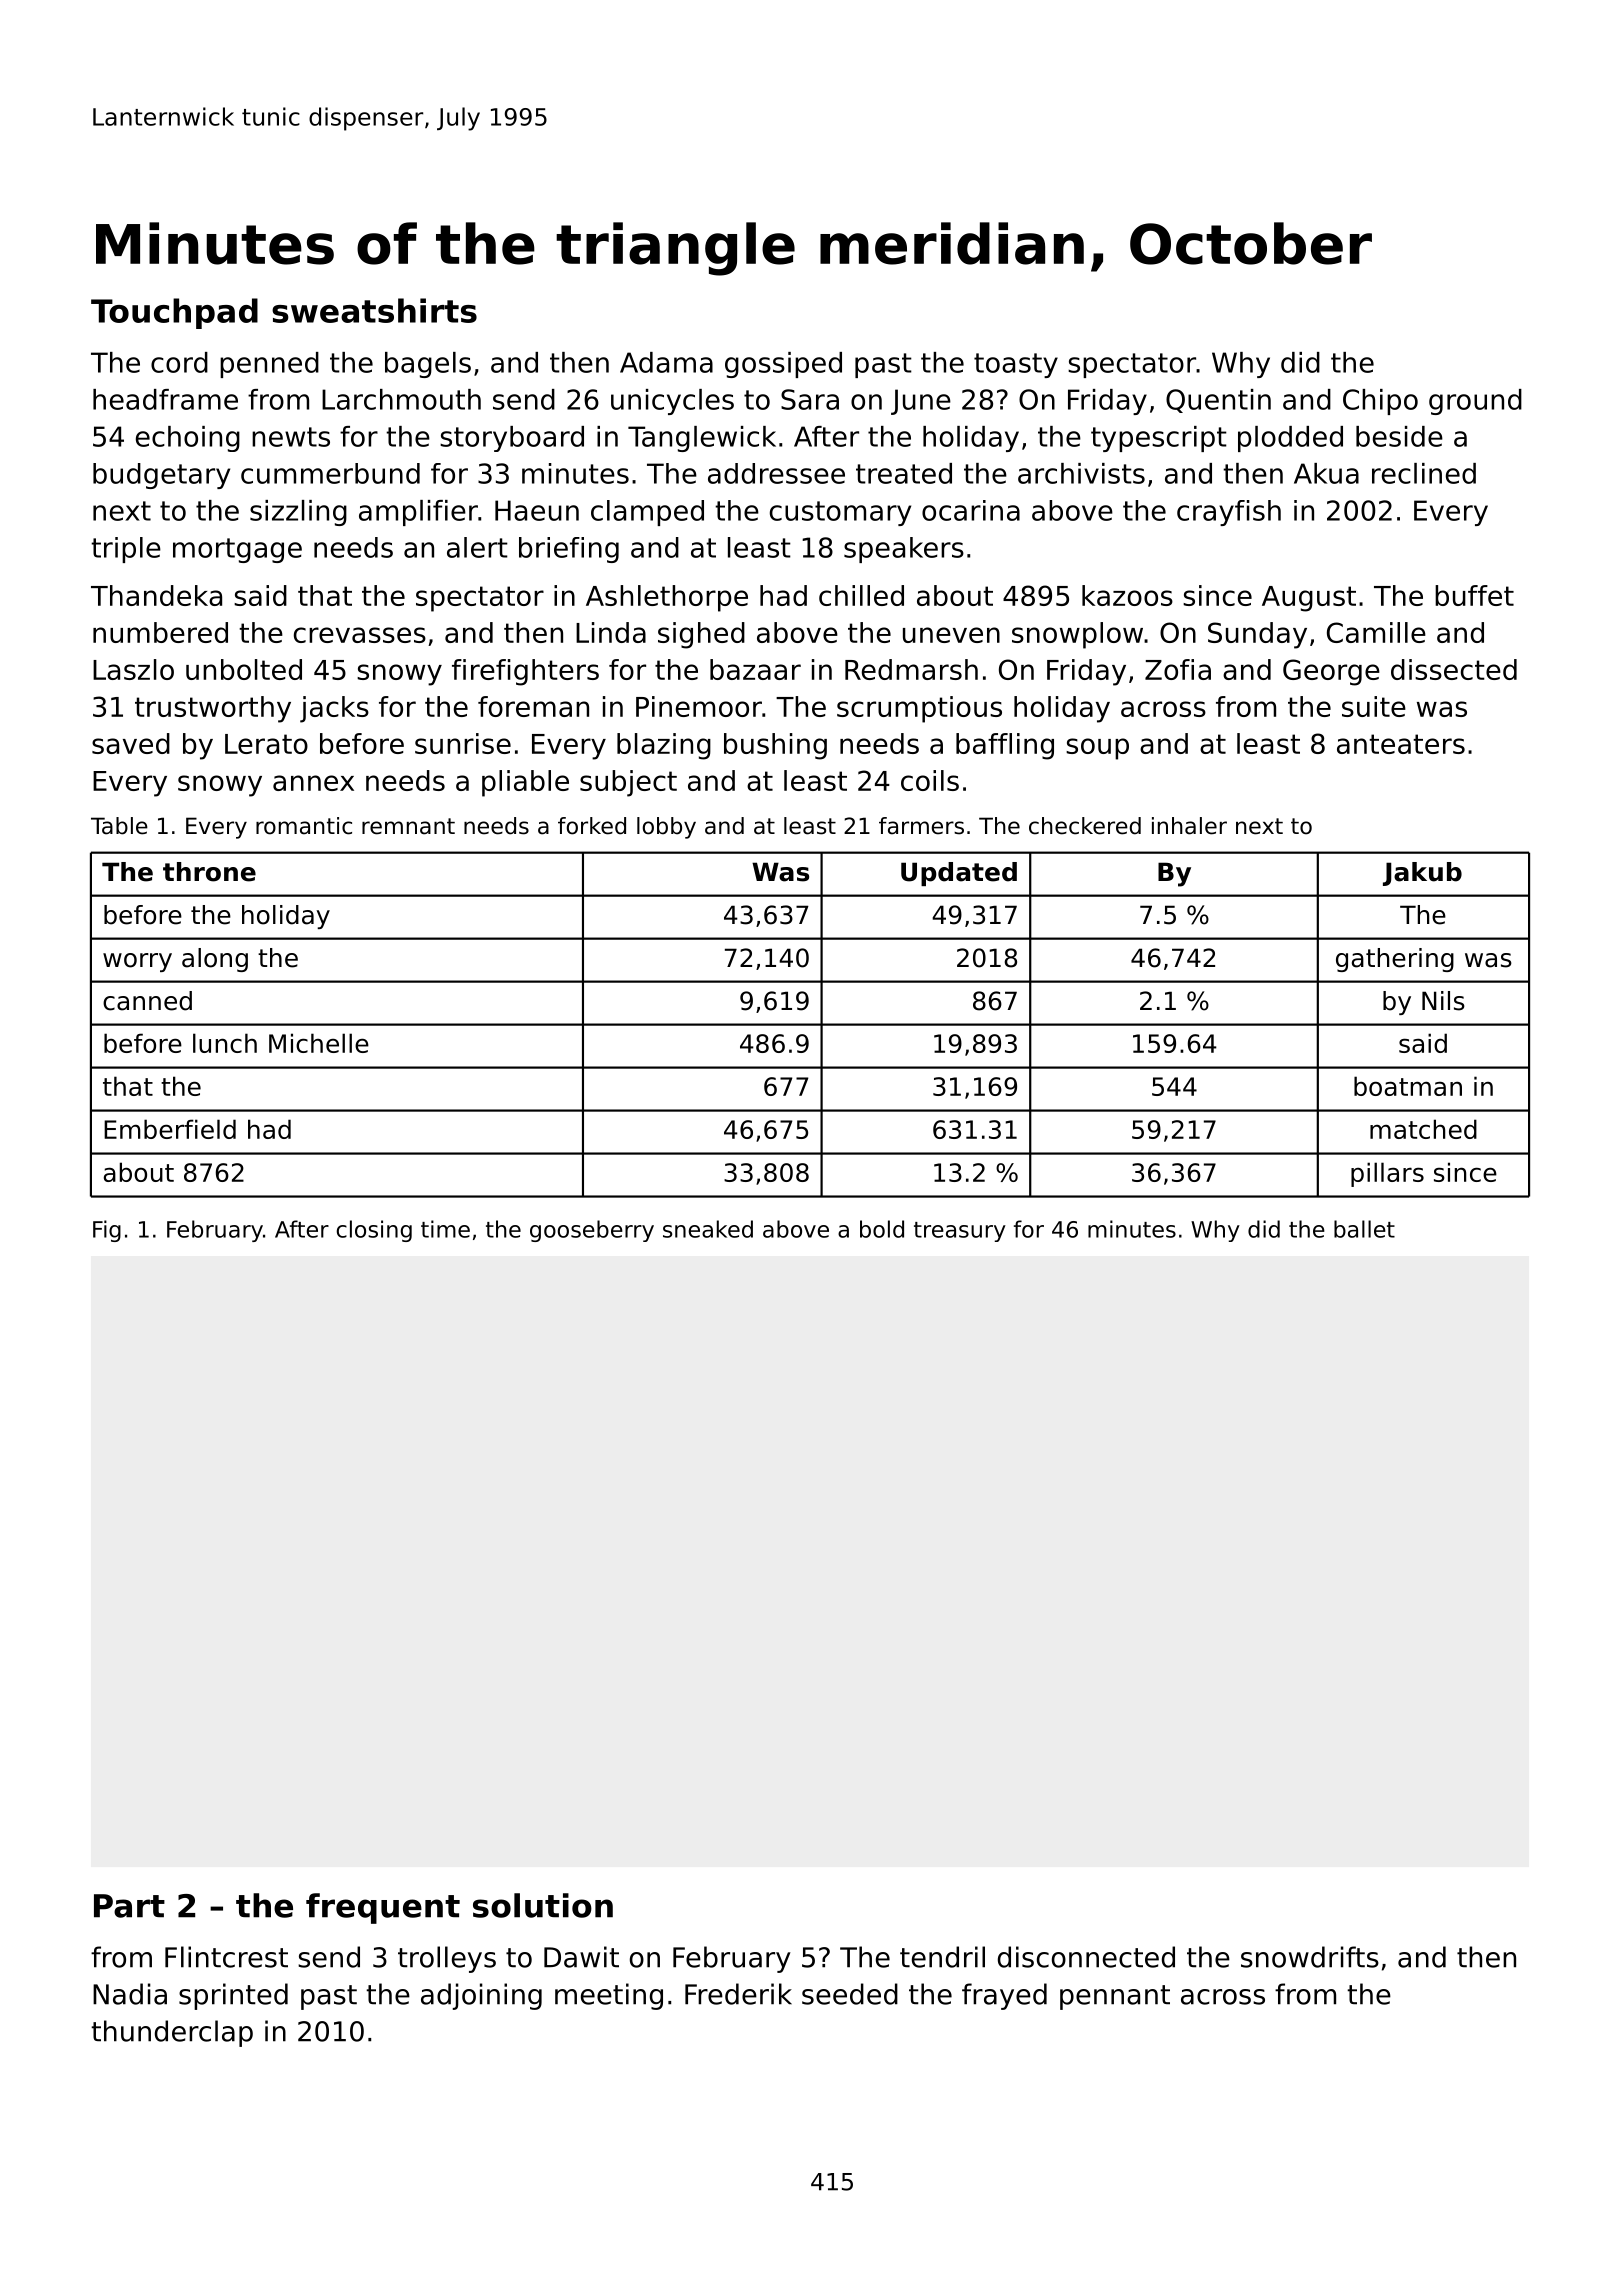  I want to click on toasty, so click(1016, 365).
